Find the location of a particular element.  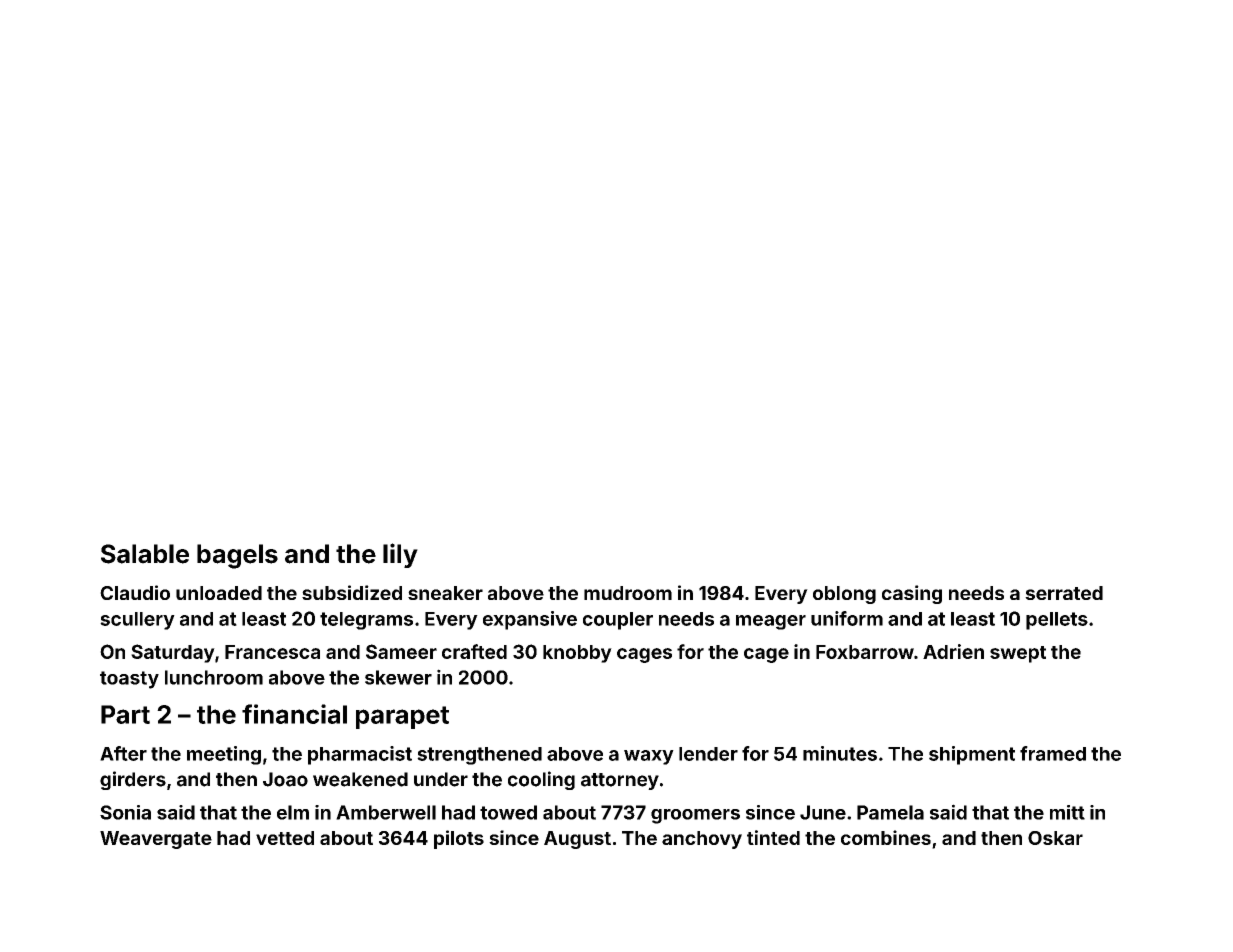

Part is located at coordinates (125, 714).
